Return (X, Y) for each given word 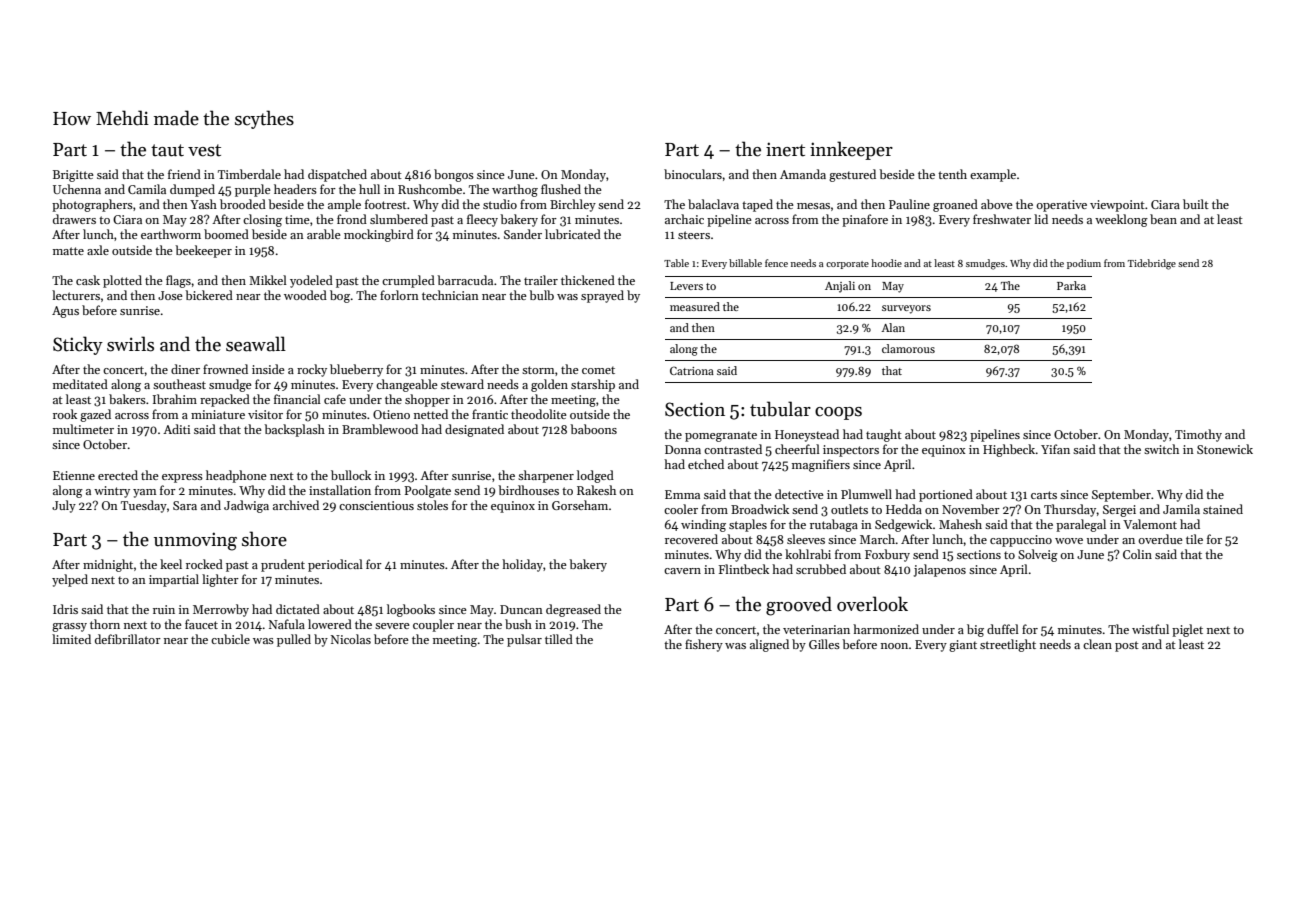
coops (838, 413)
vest (204, 150)
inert (785, 149)
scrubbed (821, 569)
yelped (70, 580)
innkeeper (851, 150)
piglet (1187, 630)
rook (65, 414)
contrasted (733, 449)
